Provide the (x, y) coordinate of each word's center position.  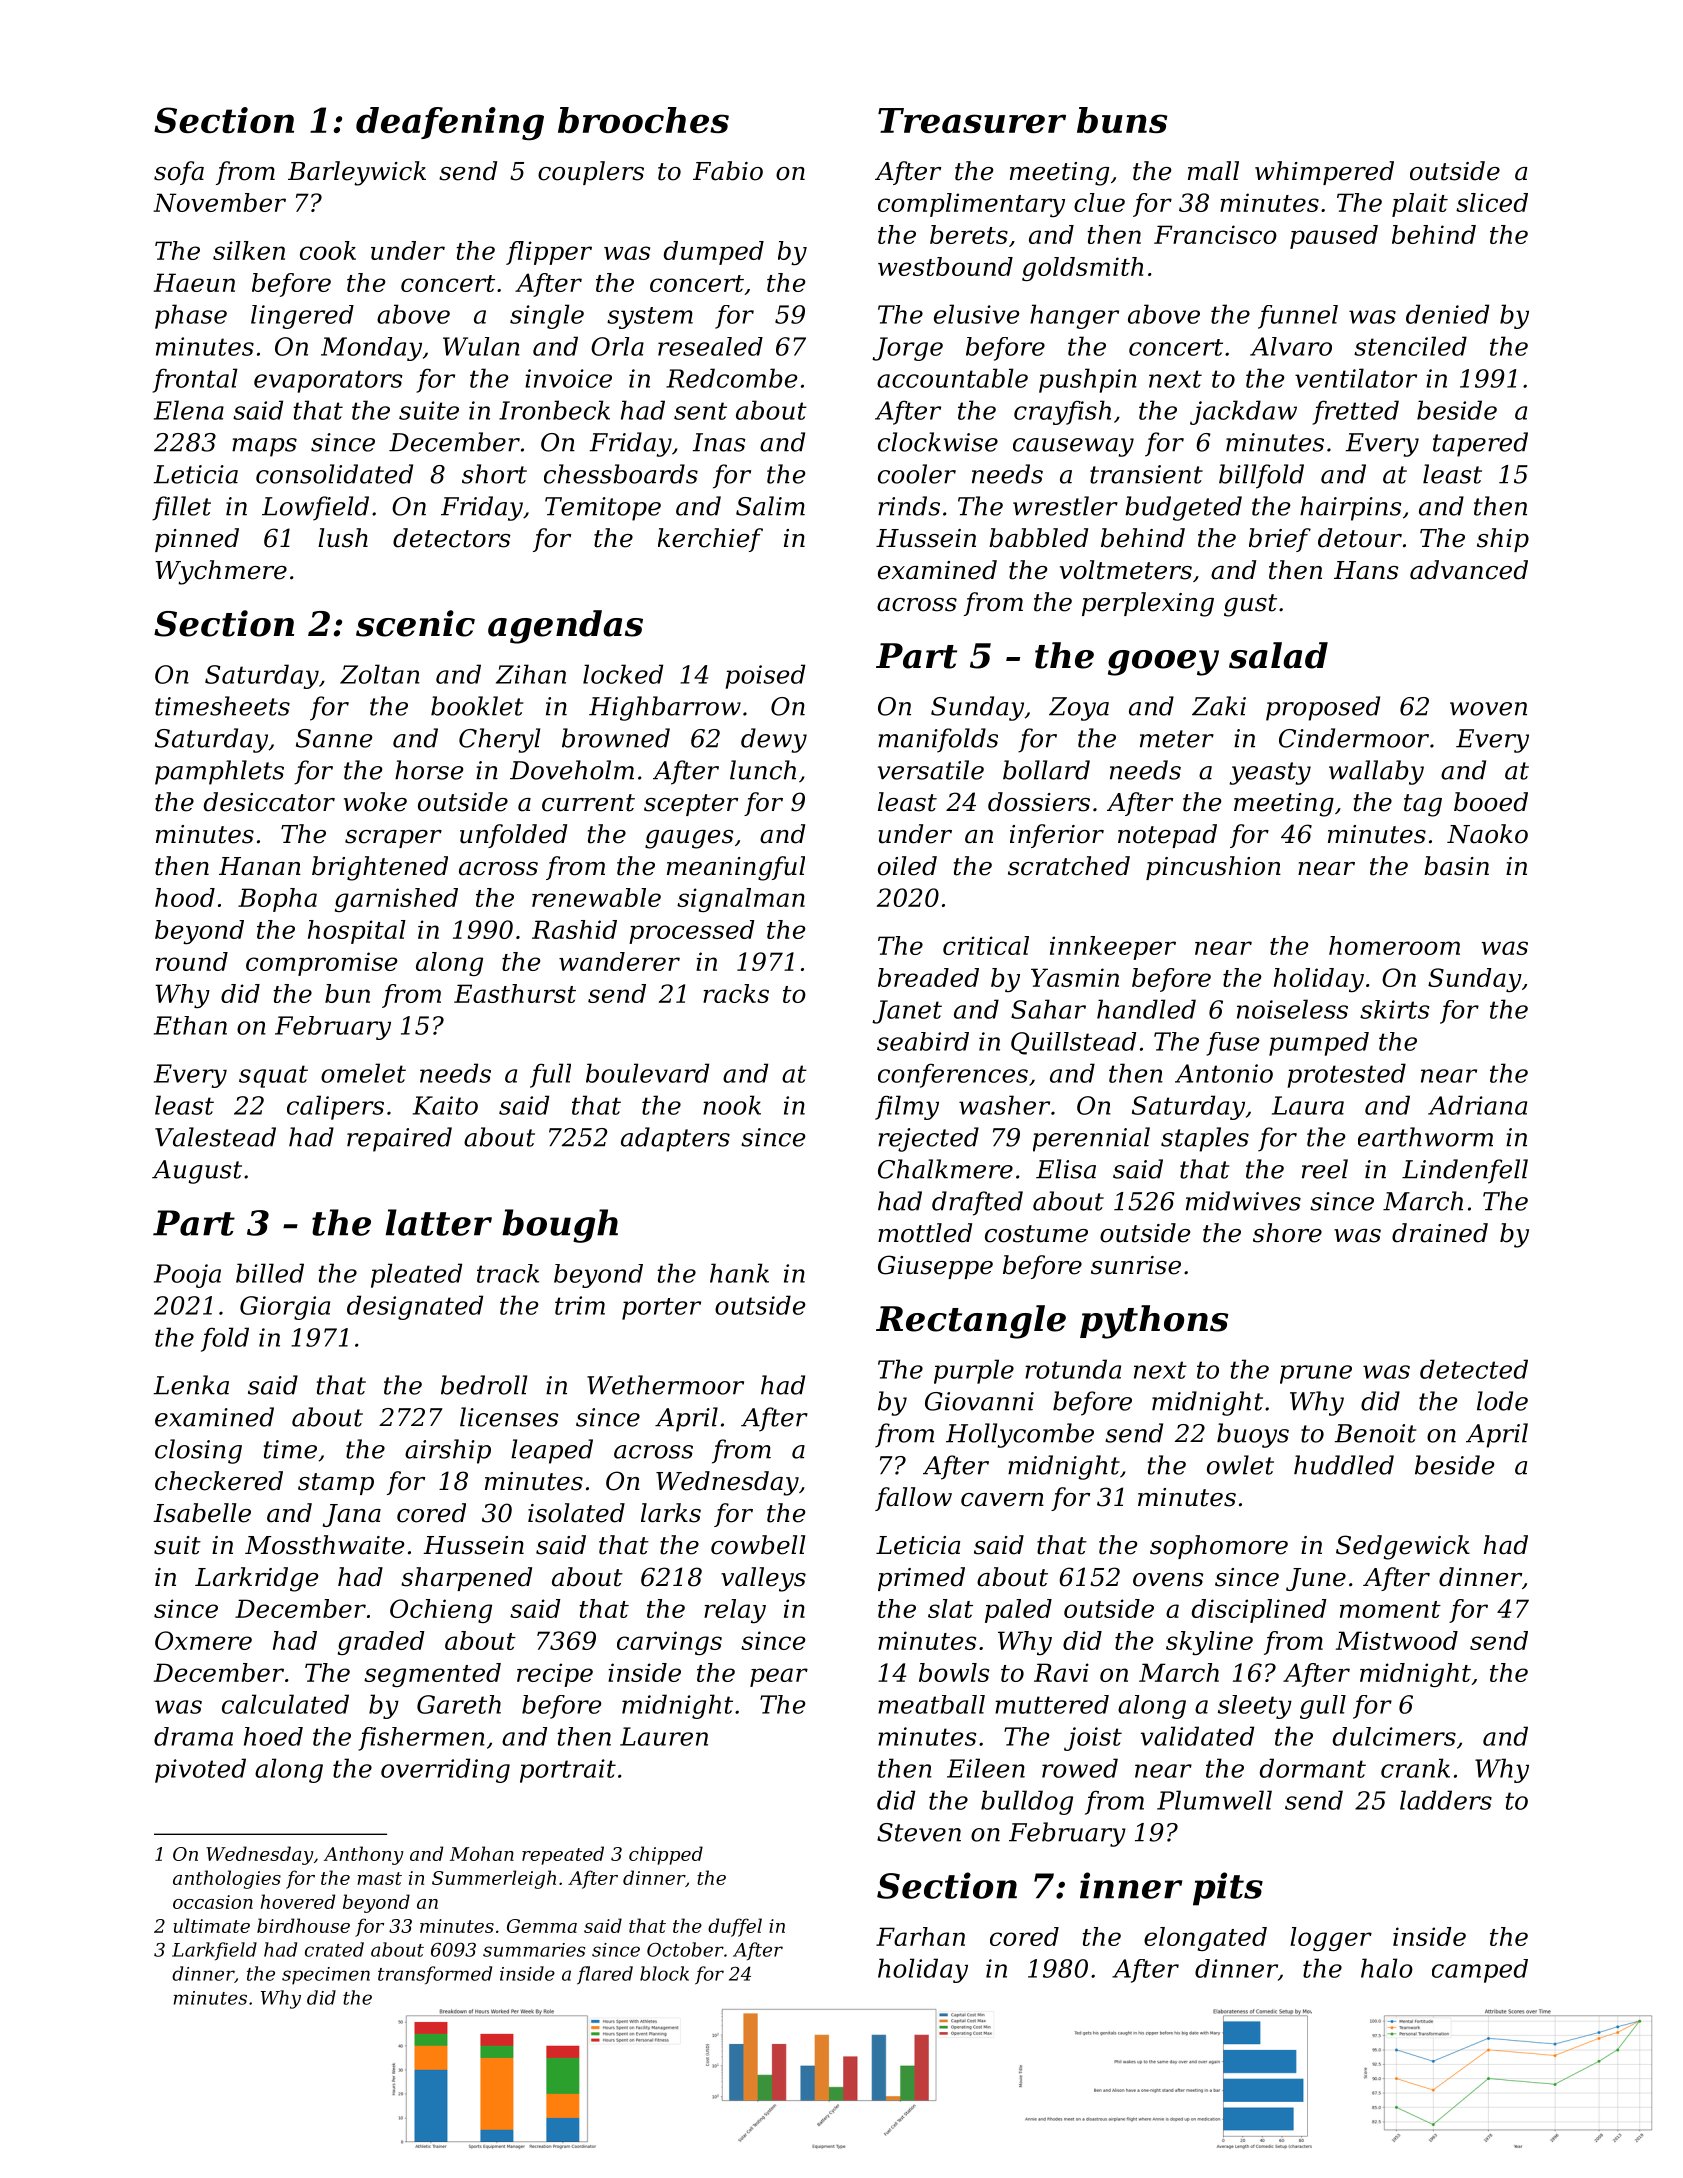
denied (1447, 314)
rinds (909, 506)
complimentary (971, 205)
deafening (450, 124)
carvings (669, 1643)
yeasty (1270, 773)
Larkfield (214, 1951)
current (588, 803)
